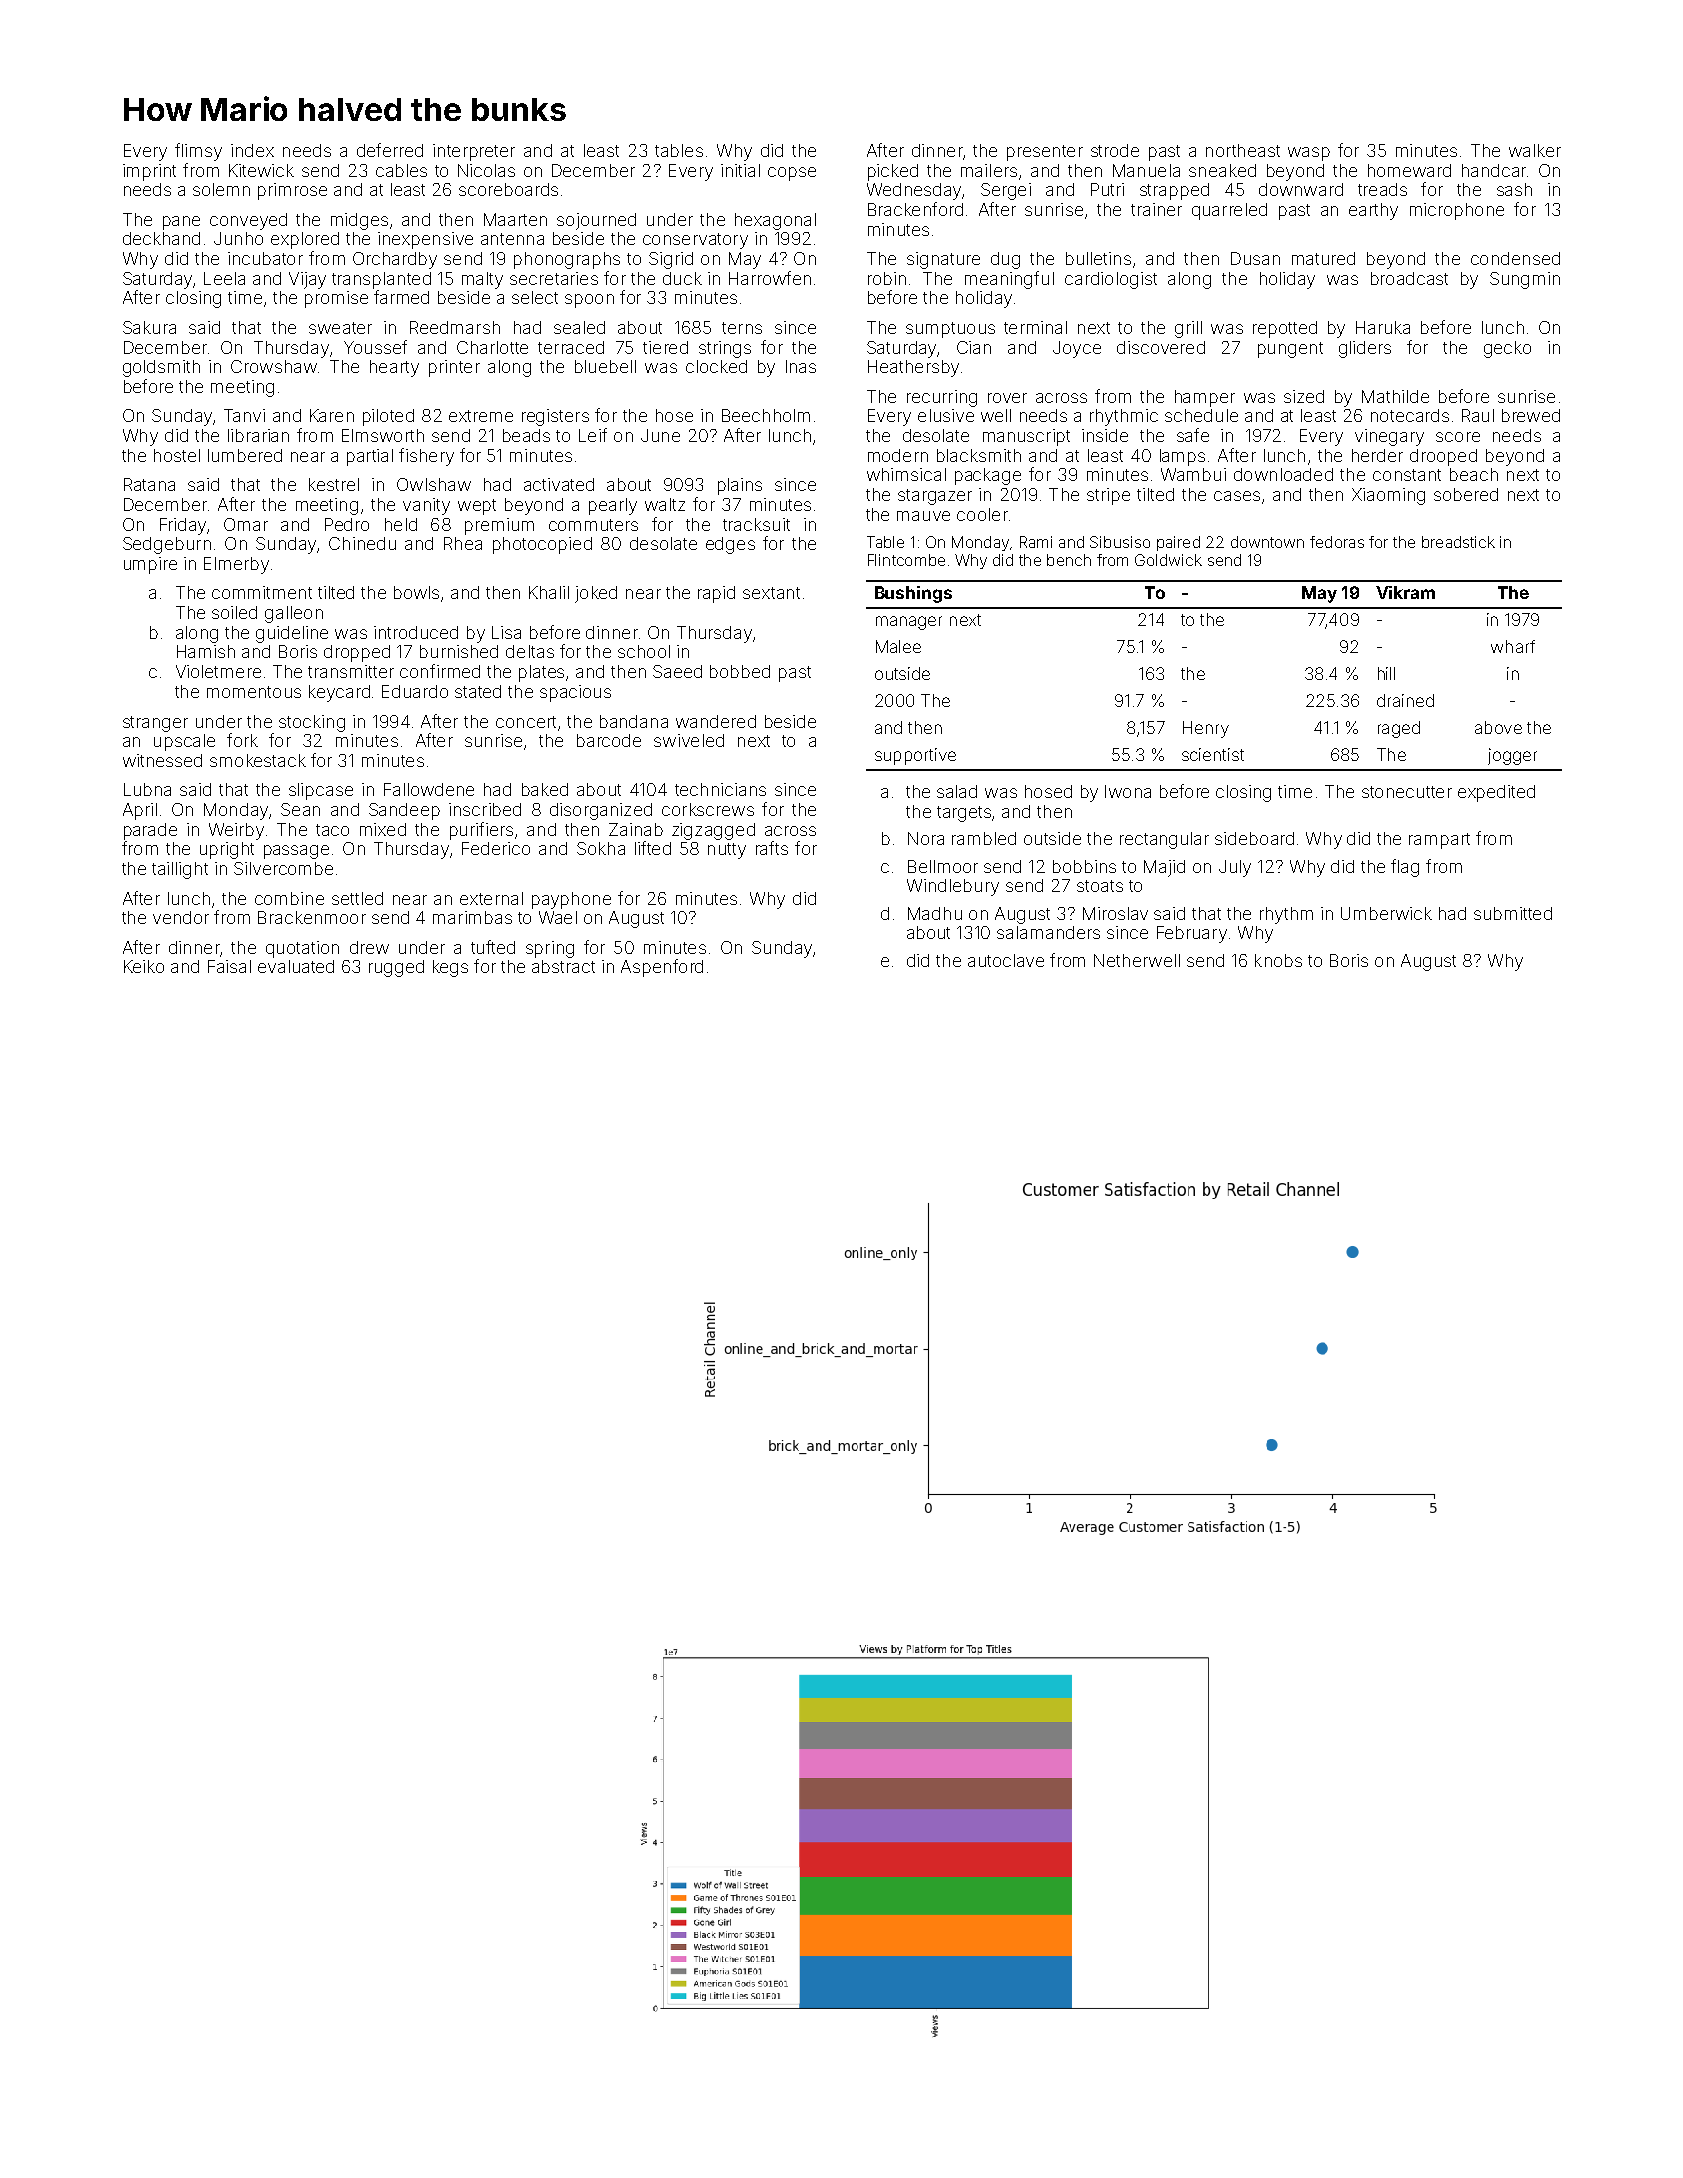 Image resolution: width=1683 pixels, height=2178 pixels. Describe the element at coordinates (1507, 349) in the screenshot. I see `gecko` at that location.
